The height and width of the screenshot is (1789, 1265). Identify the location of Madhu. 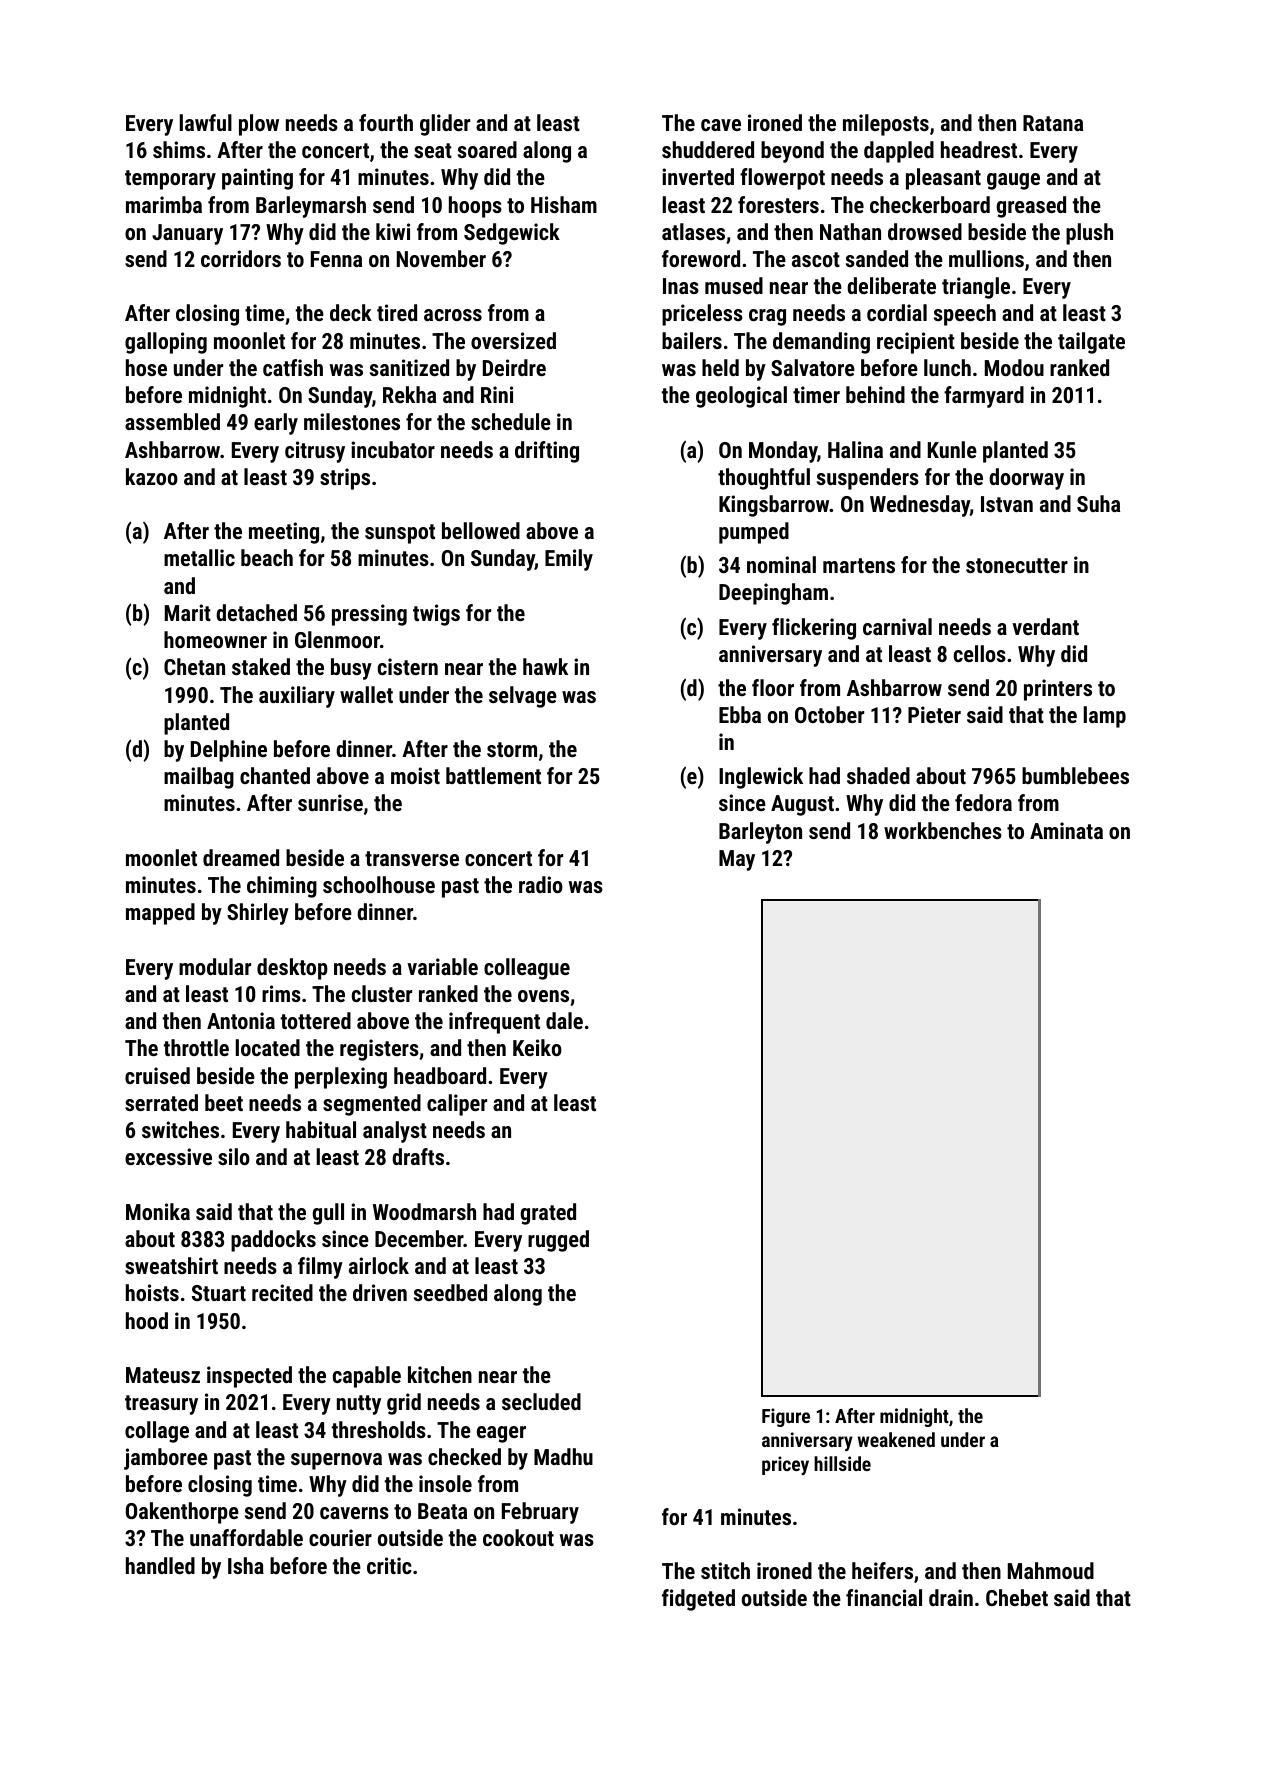
(563, 1456).
